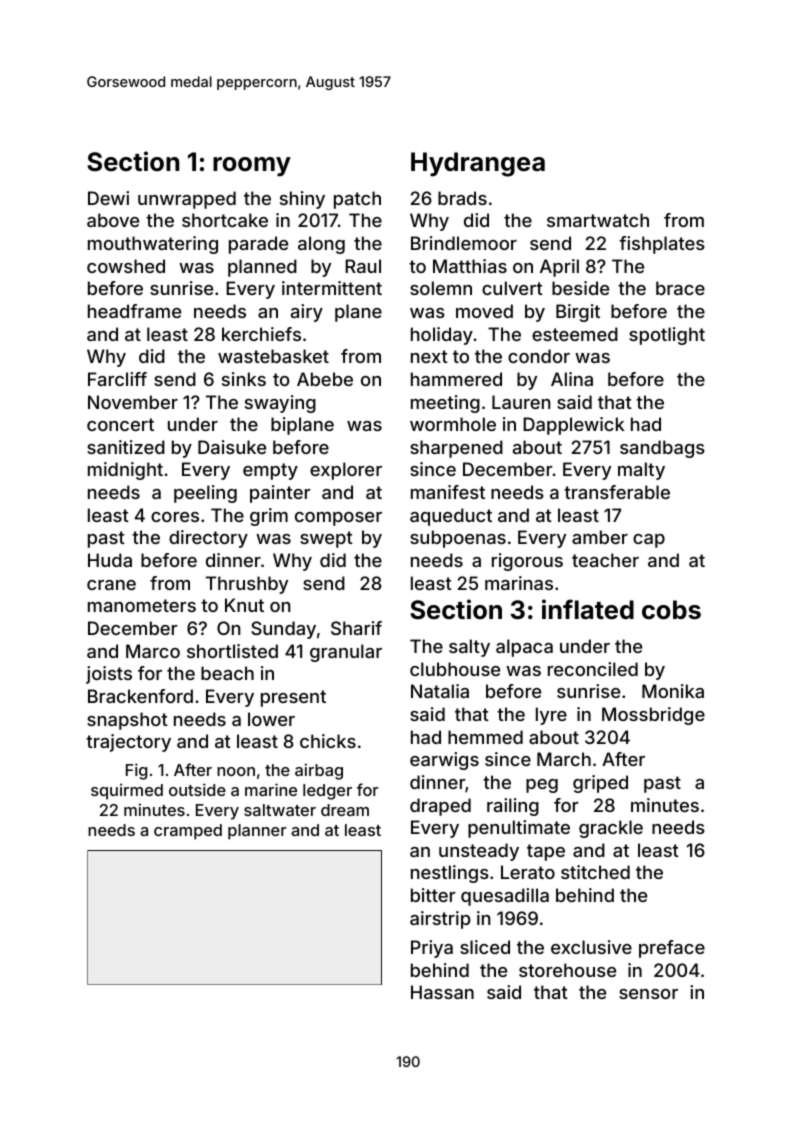 The height and width of the image is (1124, 792). Describe the element at coordinates (671, 610) in the image. I see `cobs` at that location.
